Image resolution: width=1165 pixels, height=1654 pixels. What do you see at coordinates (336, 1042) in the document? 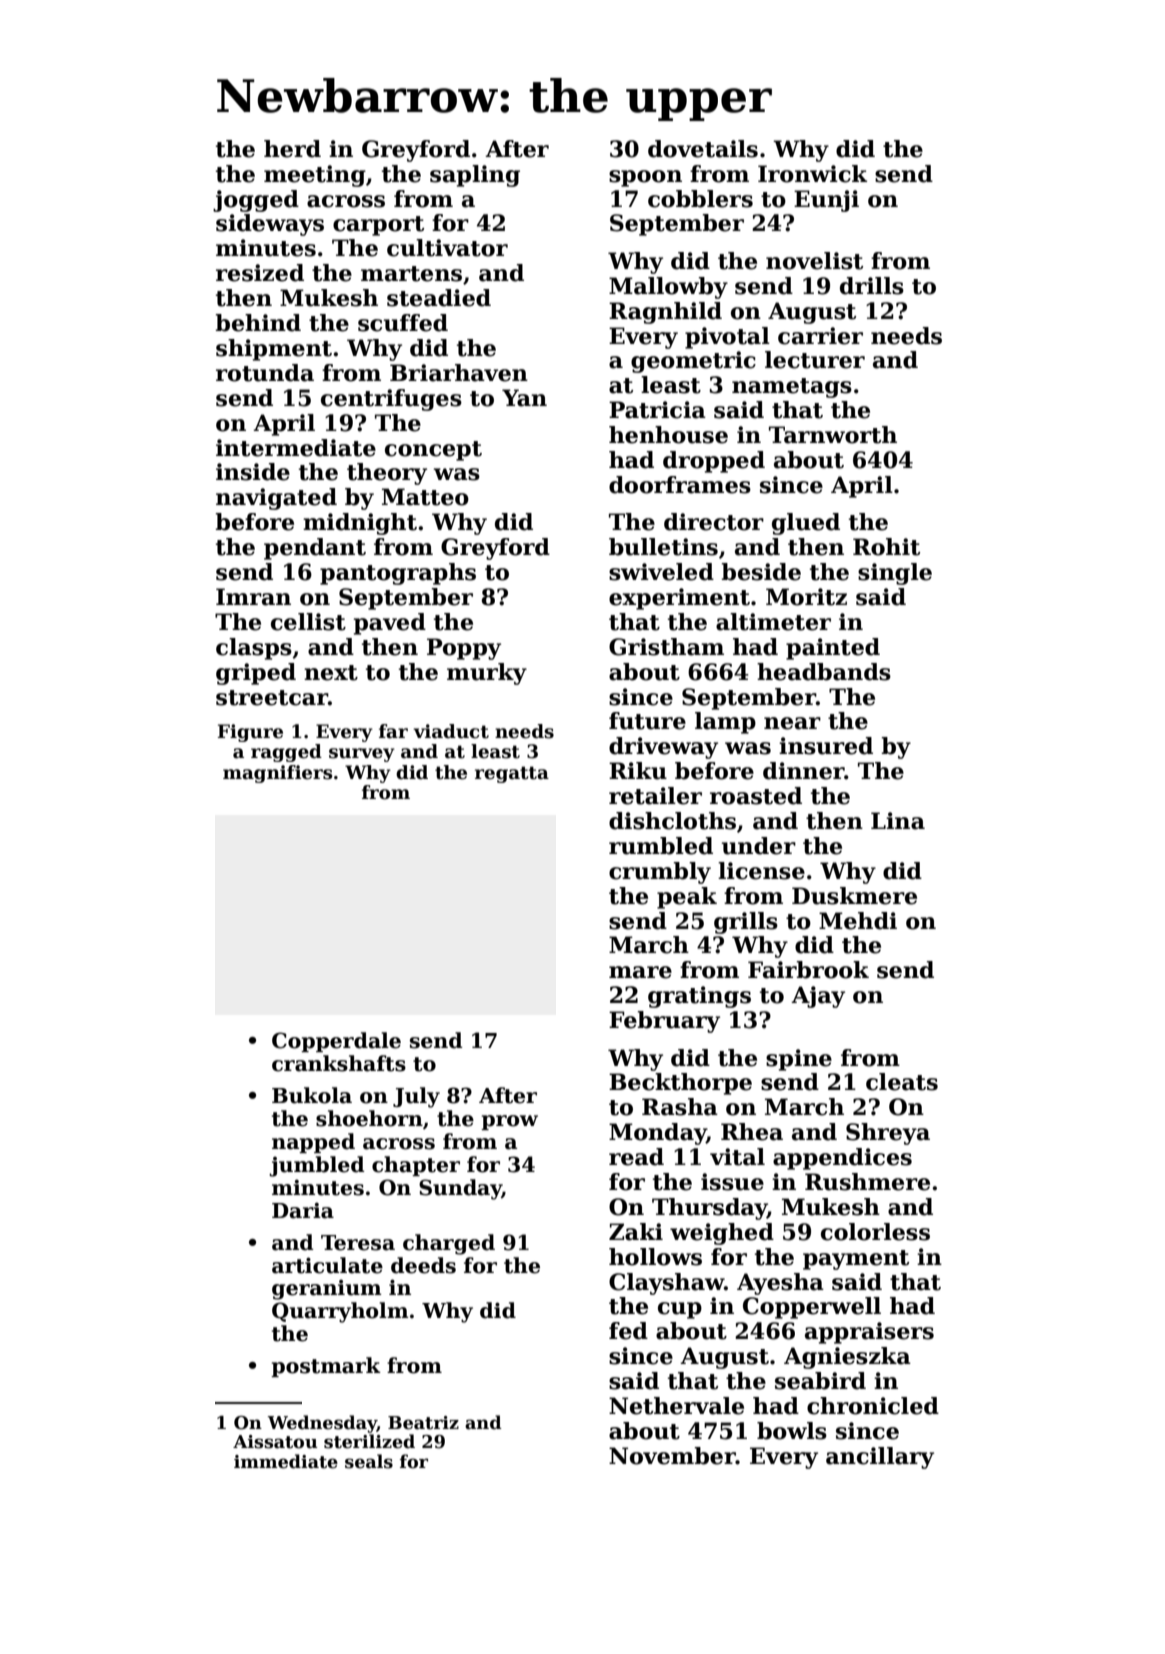
I see `Copperdale` at bounding box center [336, 1042].
